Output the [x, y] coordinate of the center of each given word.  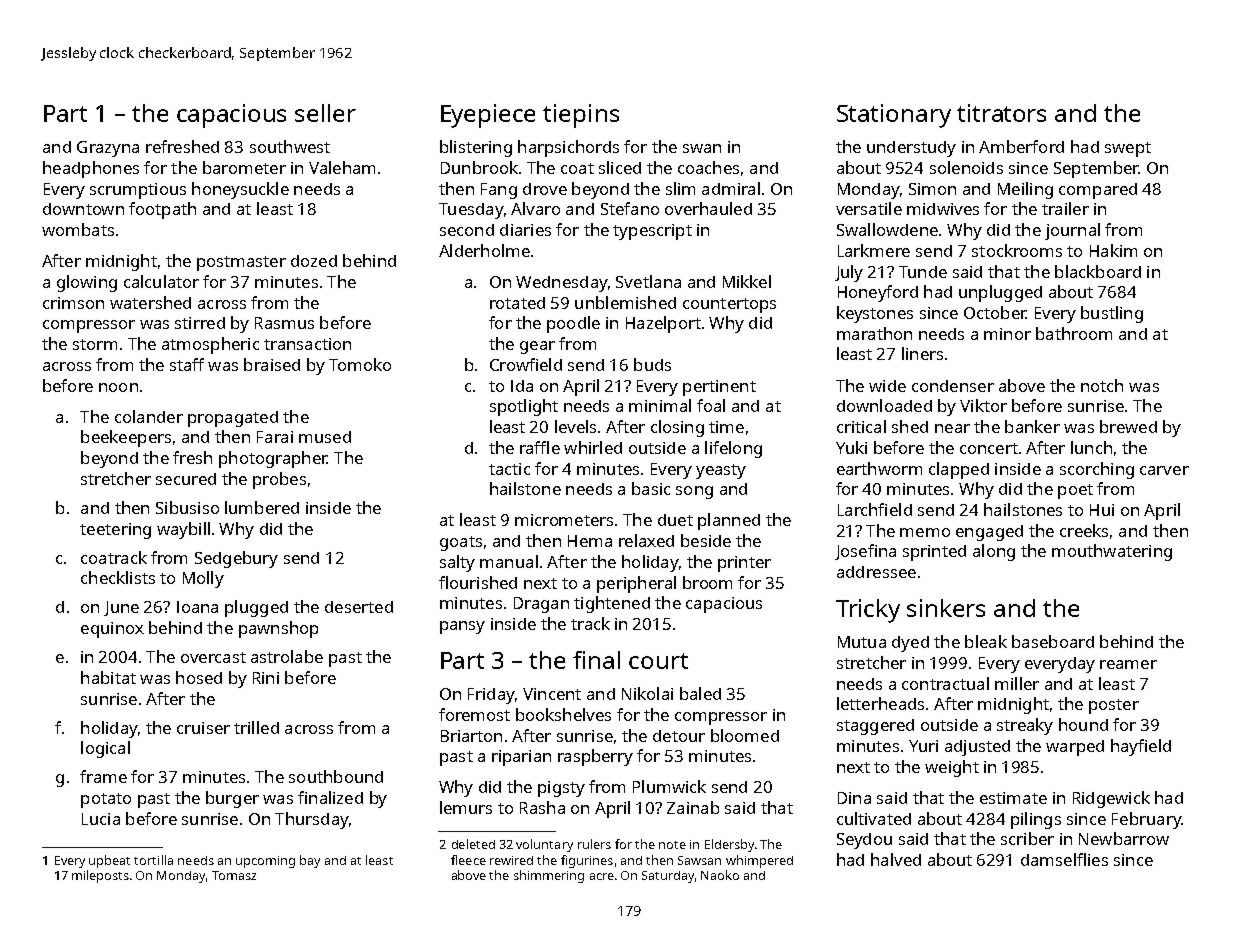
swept [1128, 149]
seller [325, 113]
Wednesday [561, 284]
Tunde [923, 272]
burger [232, 799]
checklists [118, 577]
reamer [1128, 664]
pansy [462, 627]
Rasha [542, 807]
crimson [73, 303]
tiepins [581, 116]
